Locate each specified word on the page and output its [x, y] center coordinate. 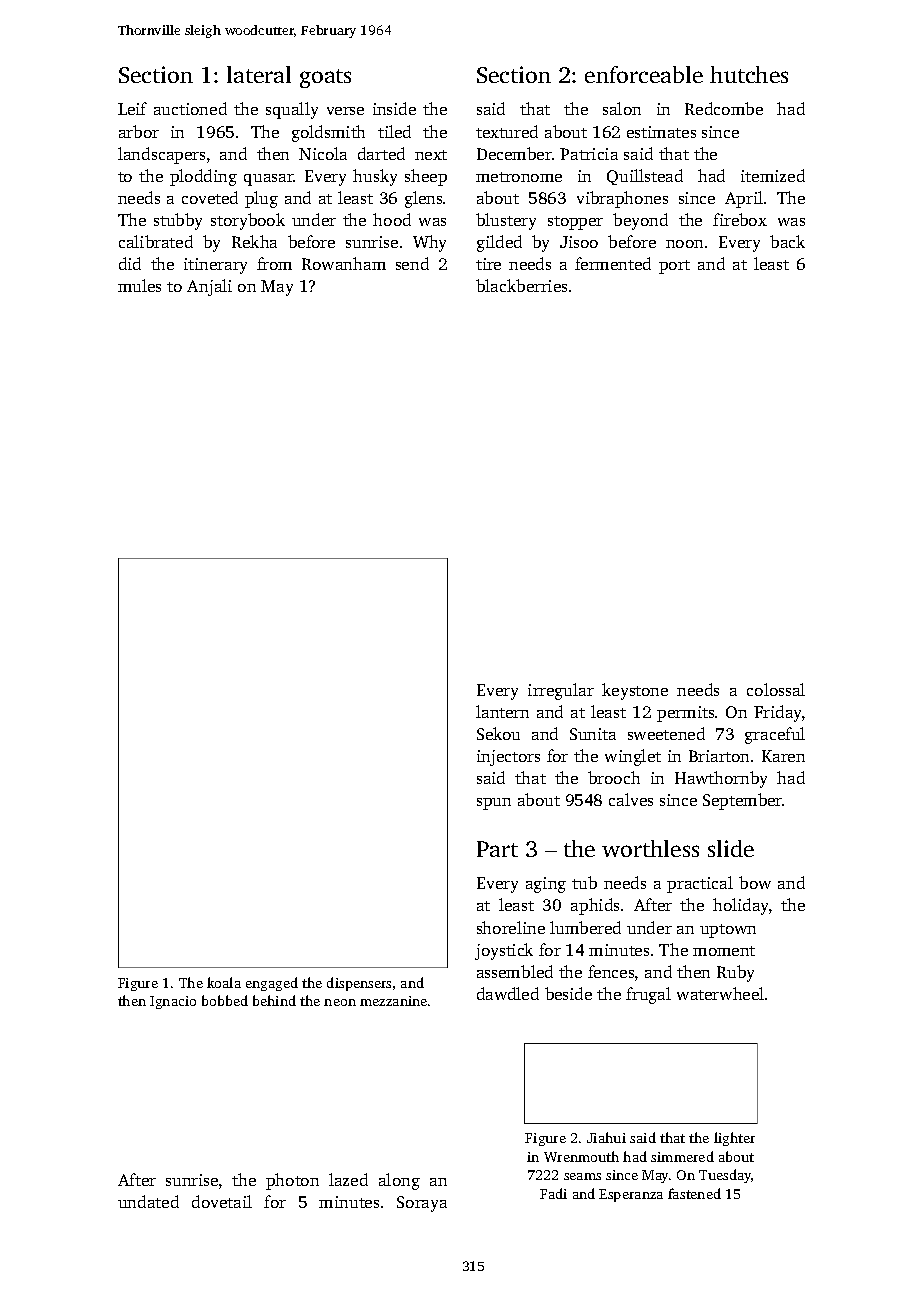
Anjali [209, 287]
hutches [749, 74]
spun [494, 804]
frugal [648, 995]
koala [224, 982]
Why [429, 243]
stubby [178, 221]
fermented [613, 263]
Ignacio [173, 1002]
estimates [661, 132]
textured [507, 131]
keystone [635, 691]
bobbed [225, 1000]
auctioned [190, 108]
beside [568, 993]
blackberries [521, 285]
